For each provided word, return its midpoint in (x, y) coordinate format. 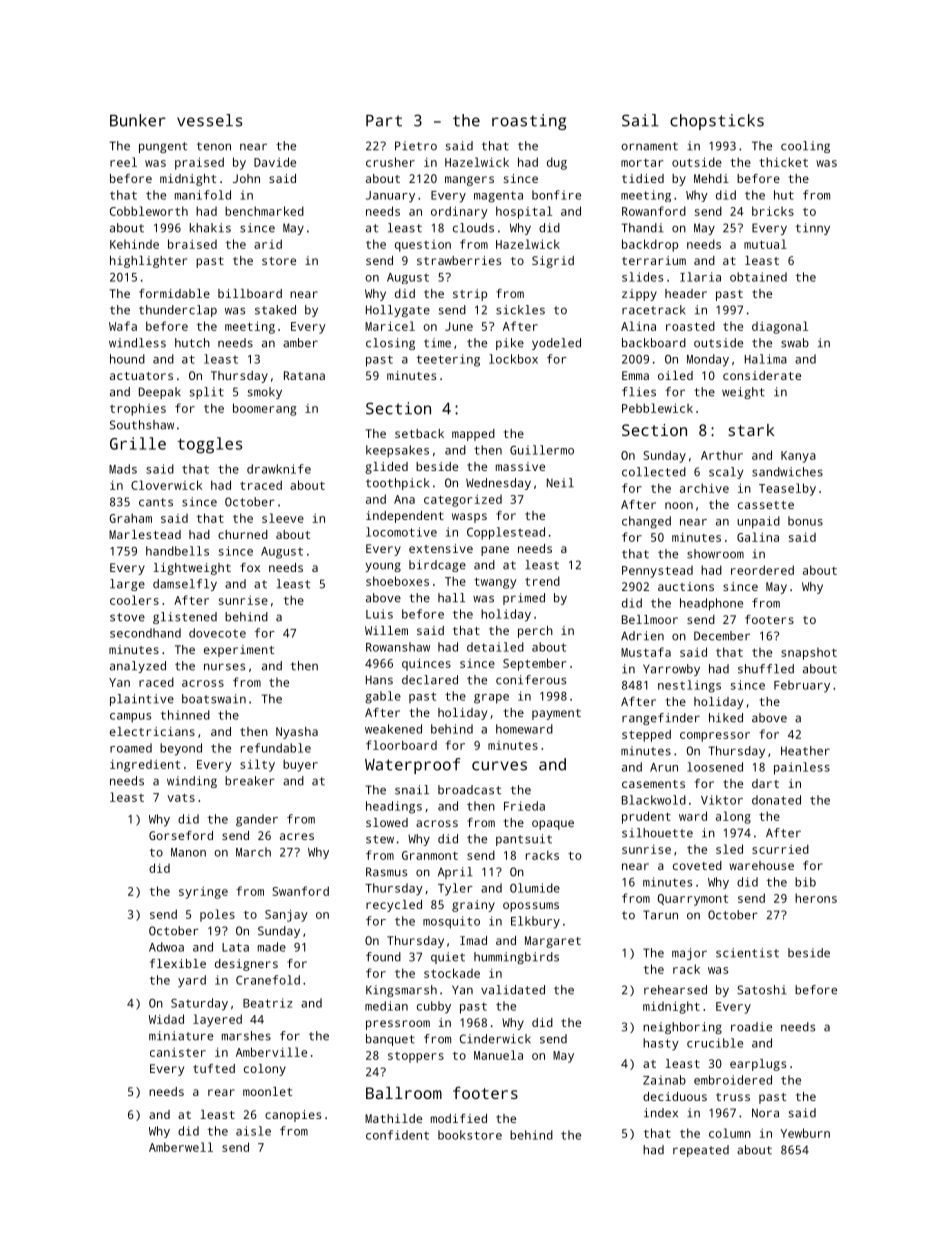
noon (679, 505)
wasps (469, 518)
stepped (646, 735)
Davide (275, 162)
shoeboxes (397, 581)
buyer (300, 765)
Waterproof (413, 766)
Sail (640, 120)
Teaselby (787, 489)
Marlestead (145, 534)
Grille (138, 443)
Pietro (416, 146)
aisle (253, 1131)
